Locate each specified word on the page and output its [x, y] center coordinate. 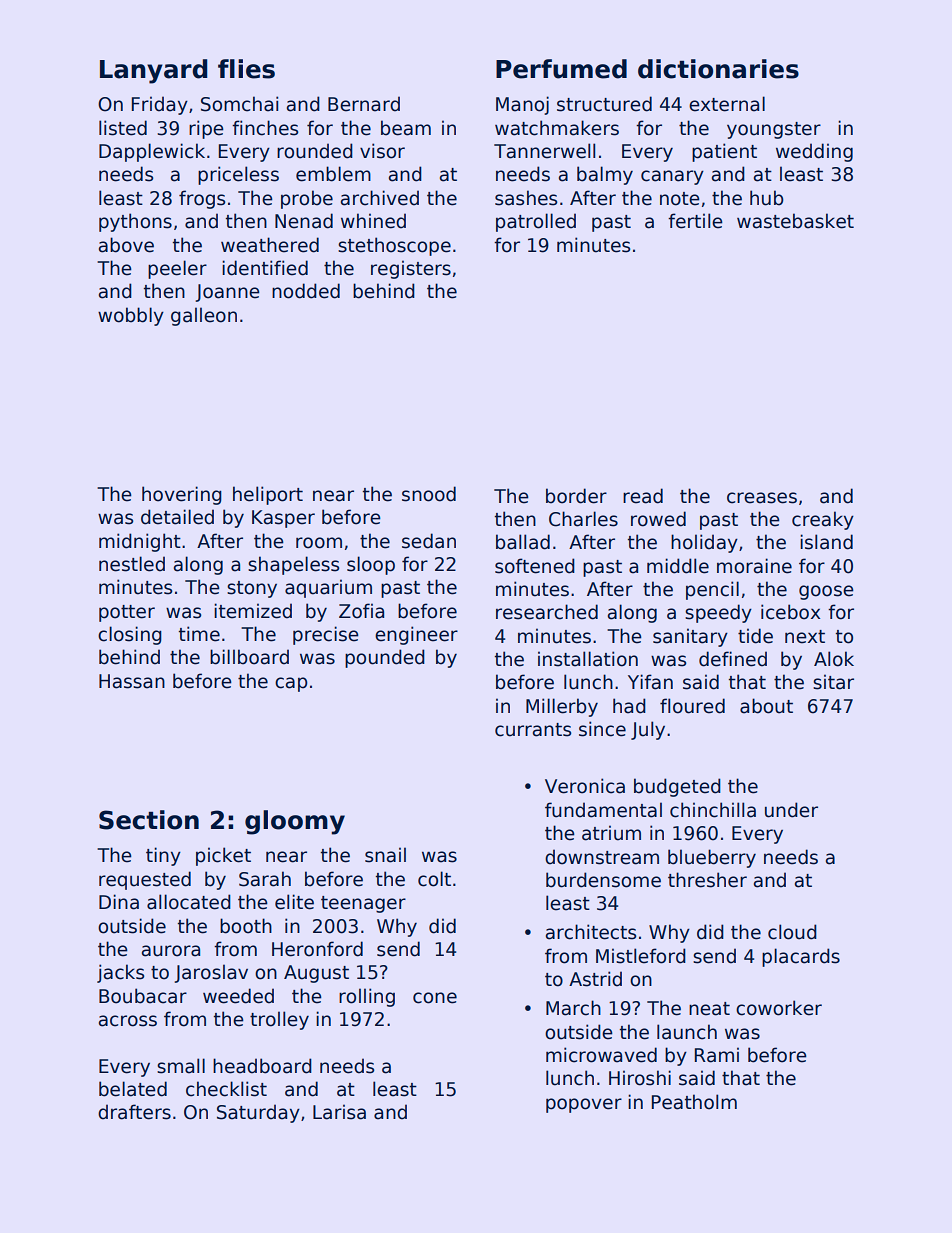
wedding [814, 152]
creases [762, 498]
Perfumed [561, 69]
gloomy [295, 822]
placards [801, 957]
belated [133, 1089]
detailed [177, 517]
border [576, 496]
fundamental [603, 810]
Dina [119, 902]
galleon [204, 316]
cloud [792, 932]
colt [434, 879]
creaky [823, 520]
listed [123, 128]
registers [411, 269]
